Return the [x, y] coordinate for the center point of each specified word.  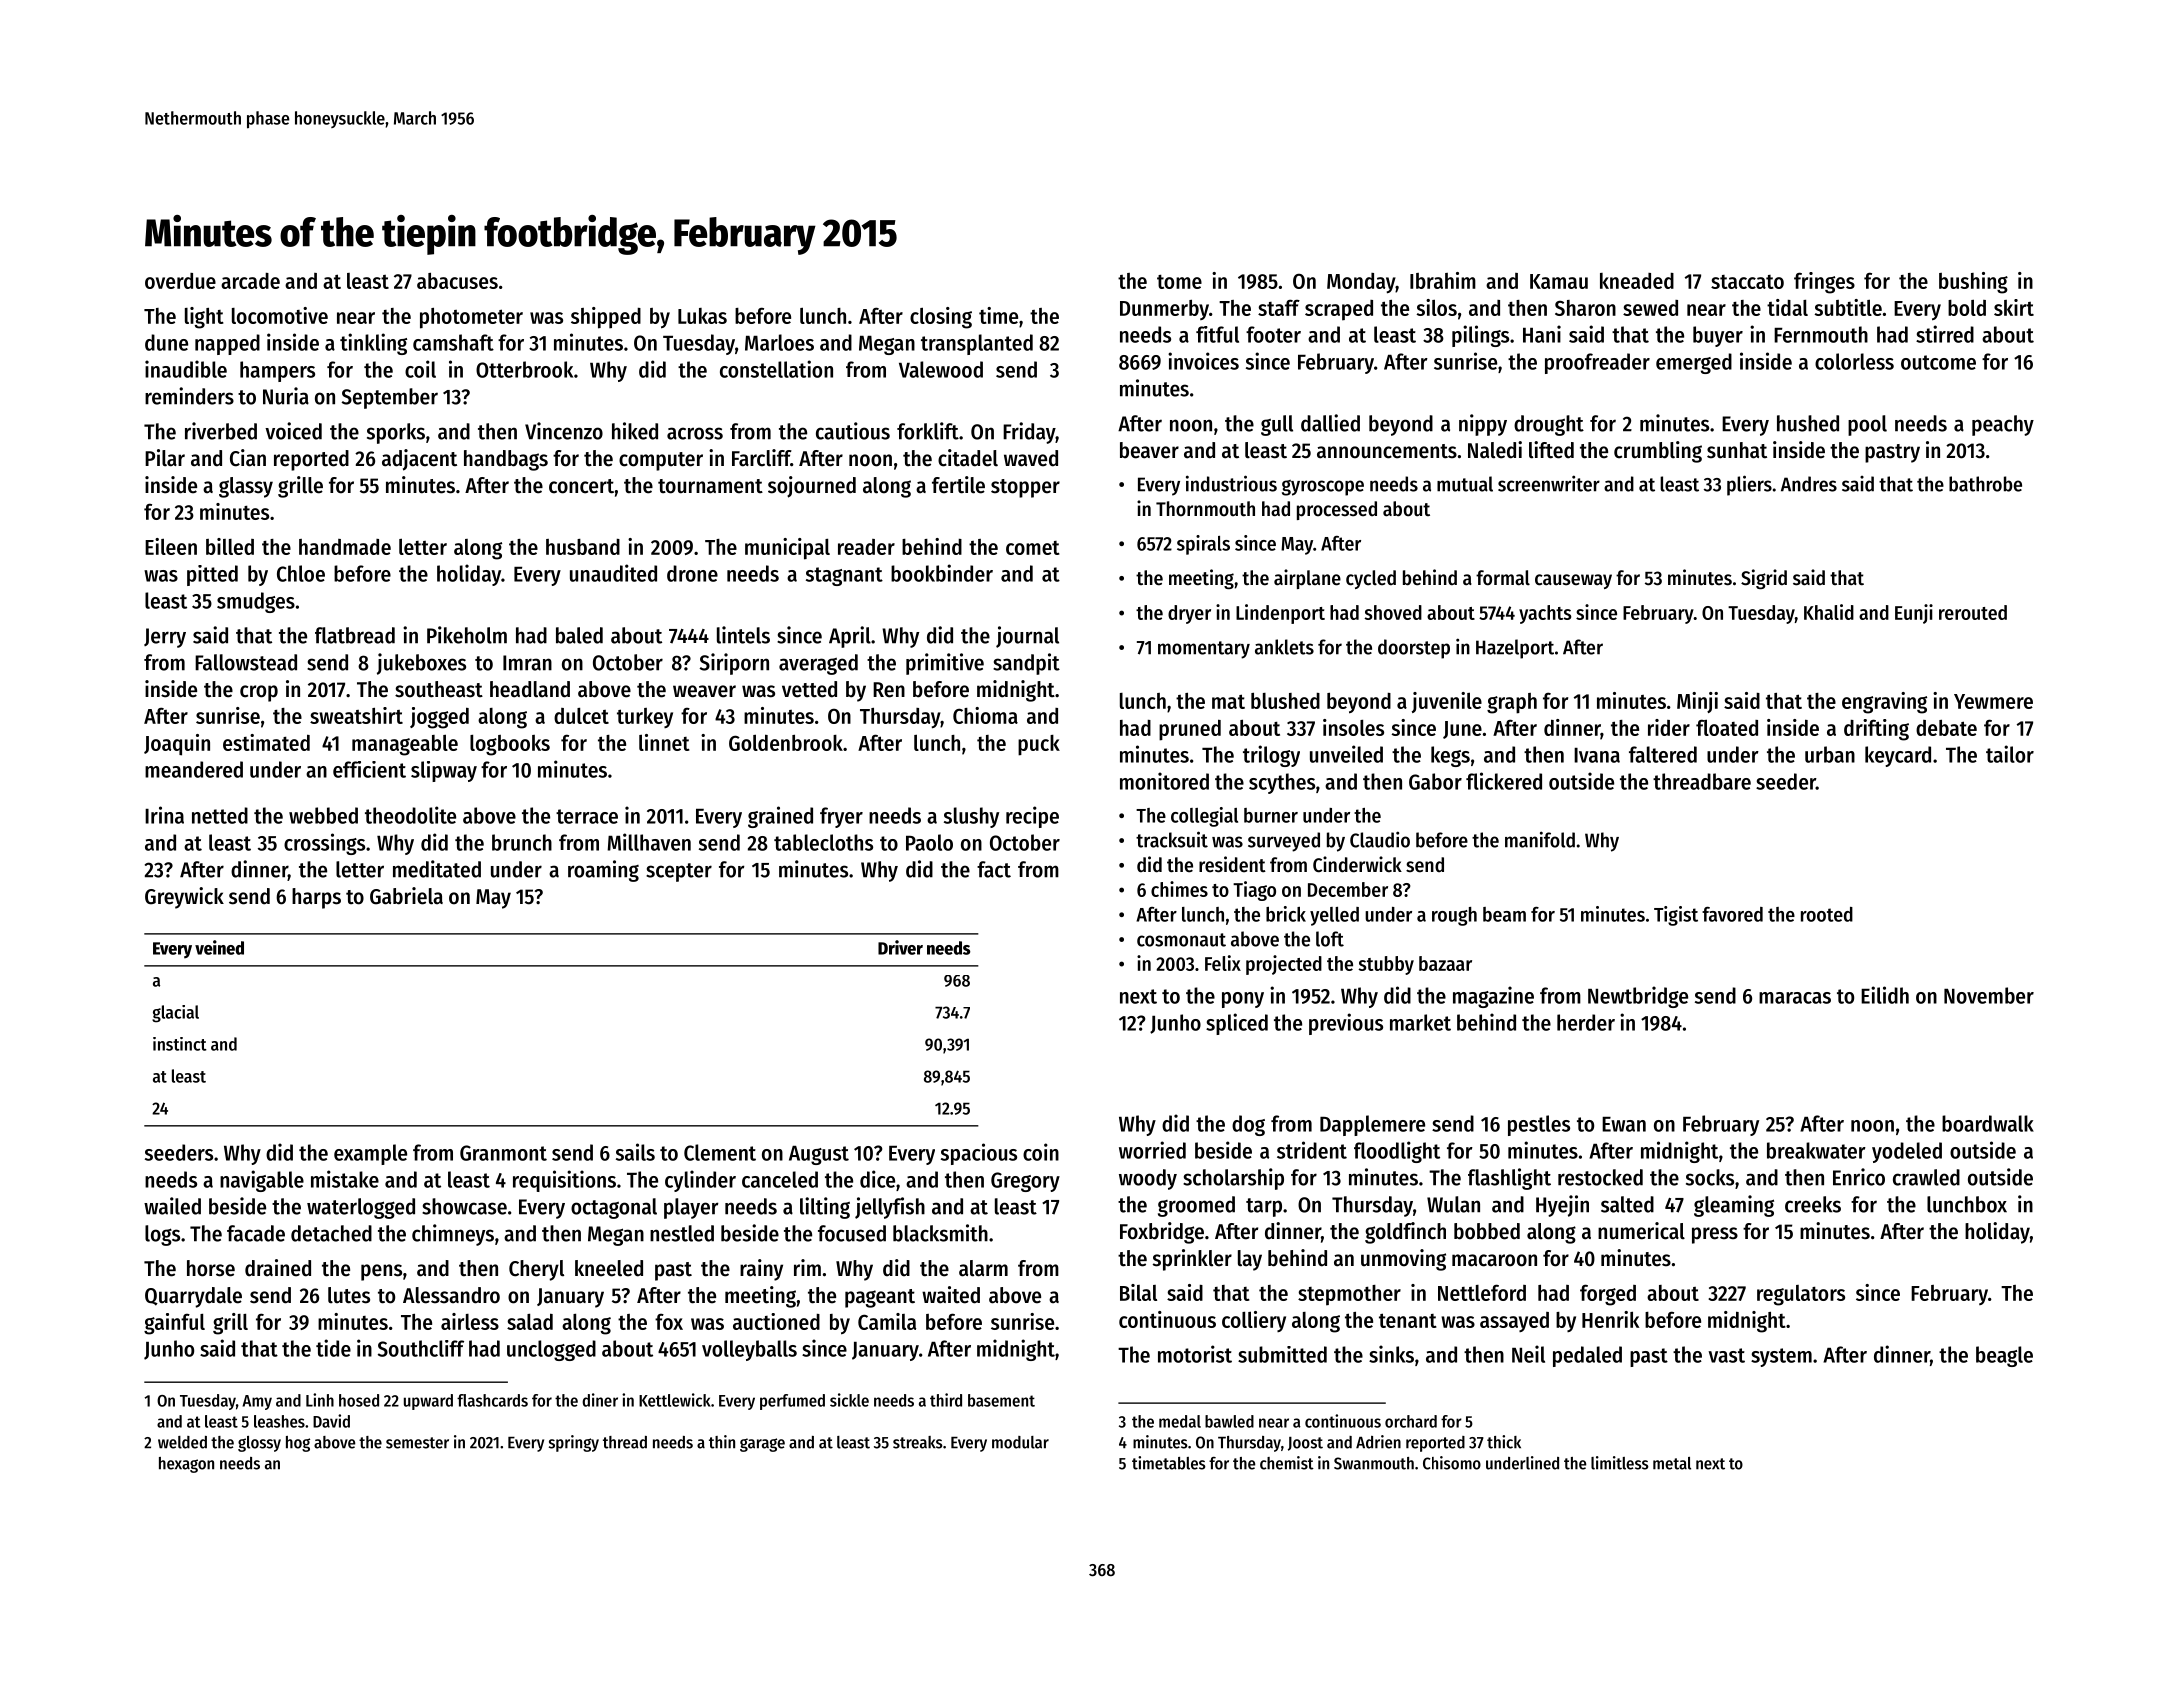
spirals [1203, 545]
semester [417, 1443]
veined [219, 947]
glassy [246, 487]
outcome [1938, 362]
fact [994, 869]
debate [1946, 728]
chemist [1287, 1463]
